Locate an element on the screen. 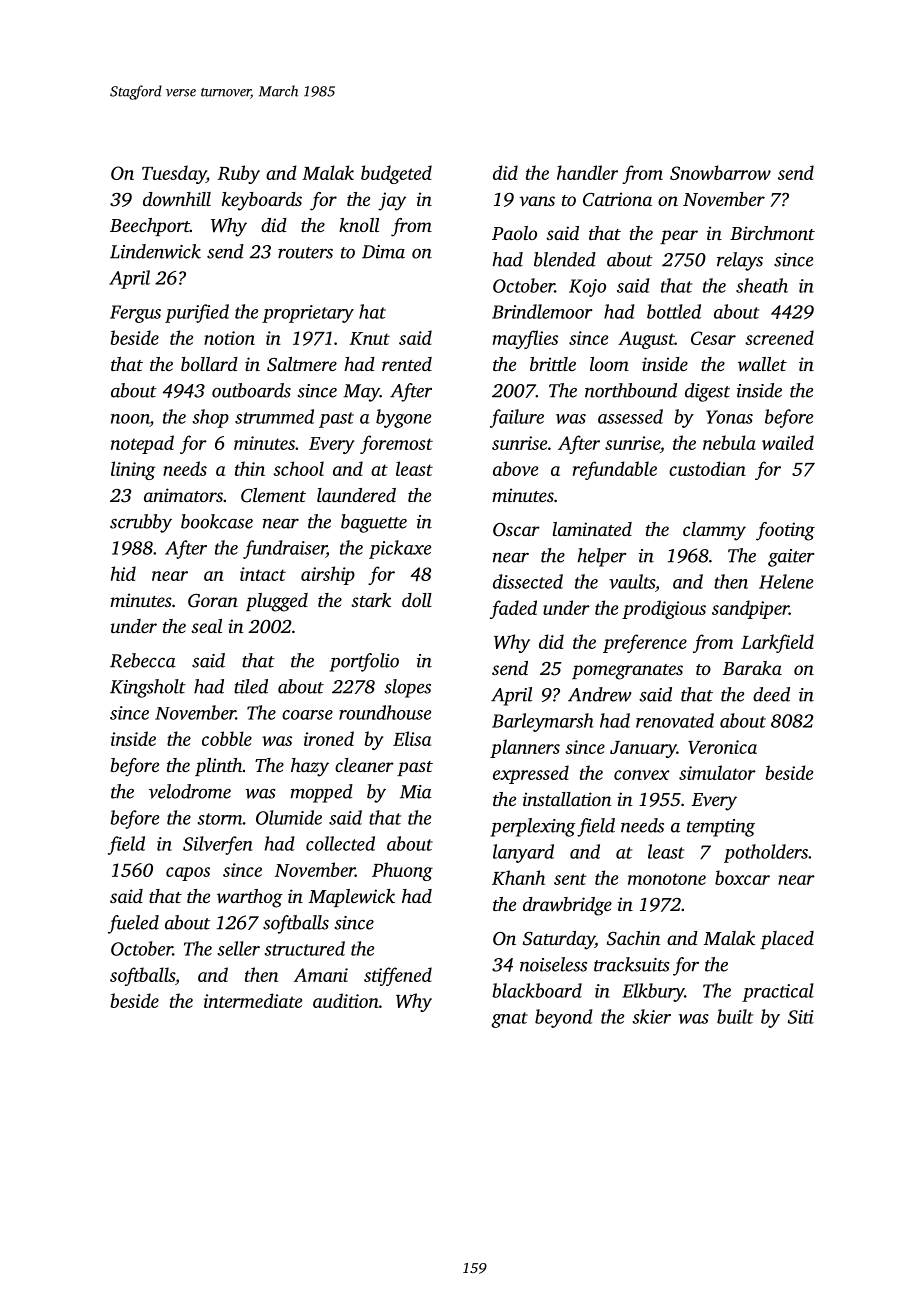  gaiter is located at coordinates (791, 558).
